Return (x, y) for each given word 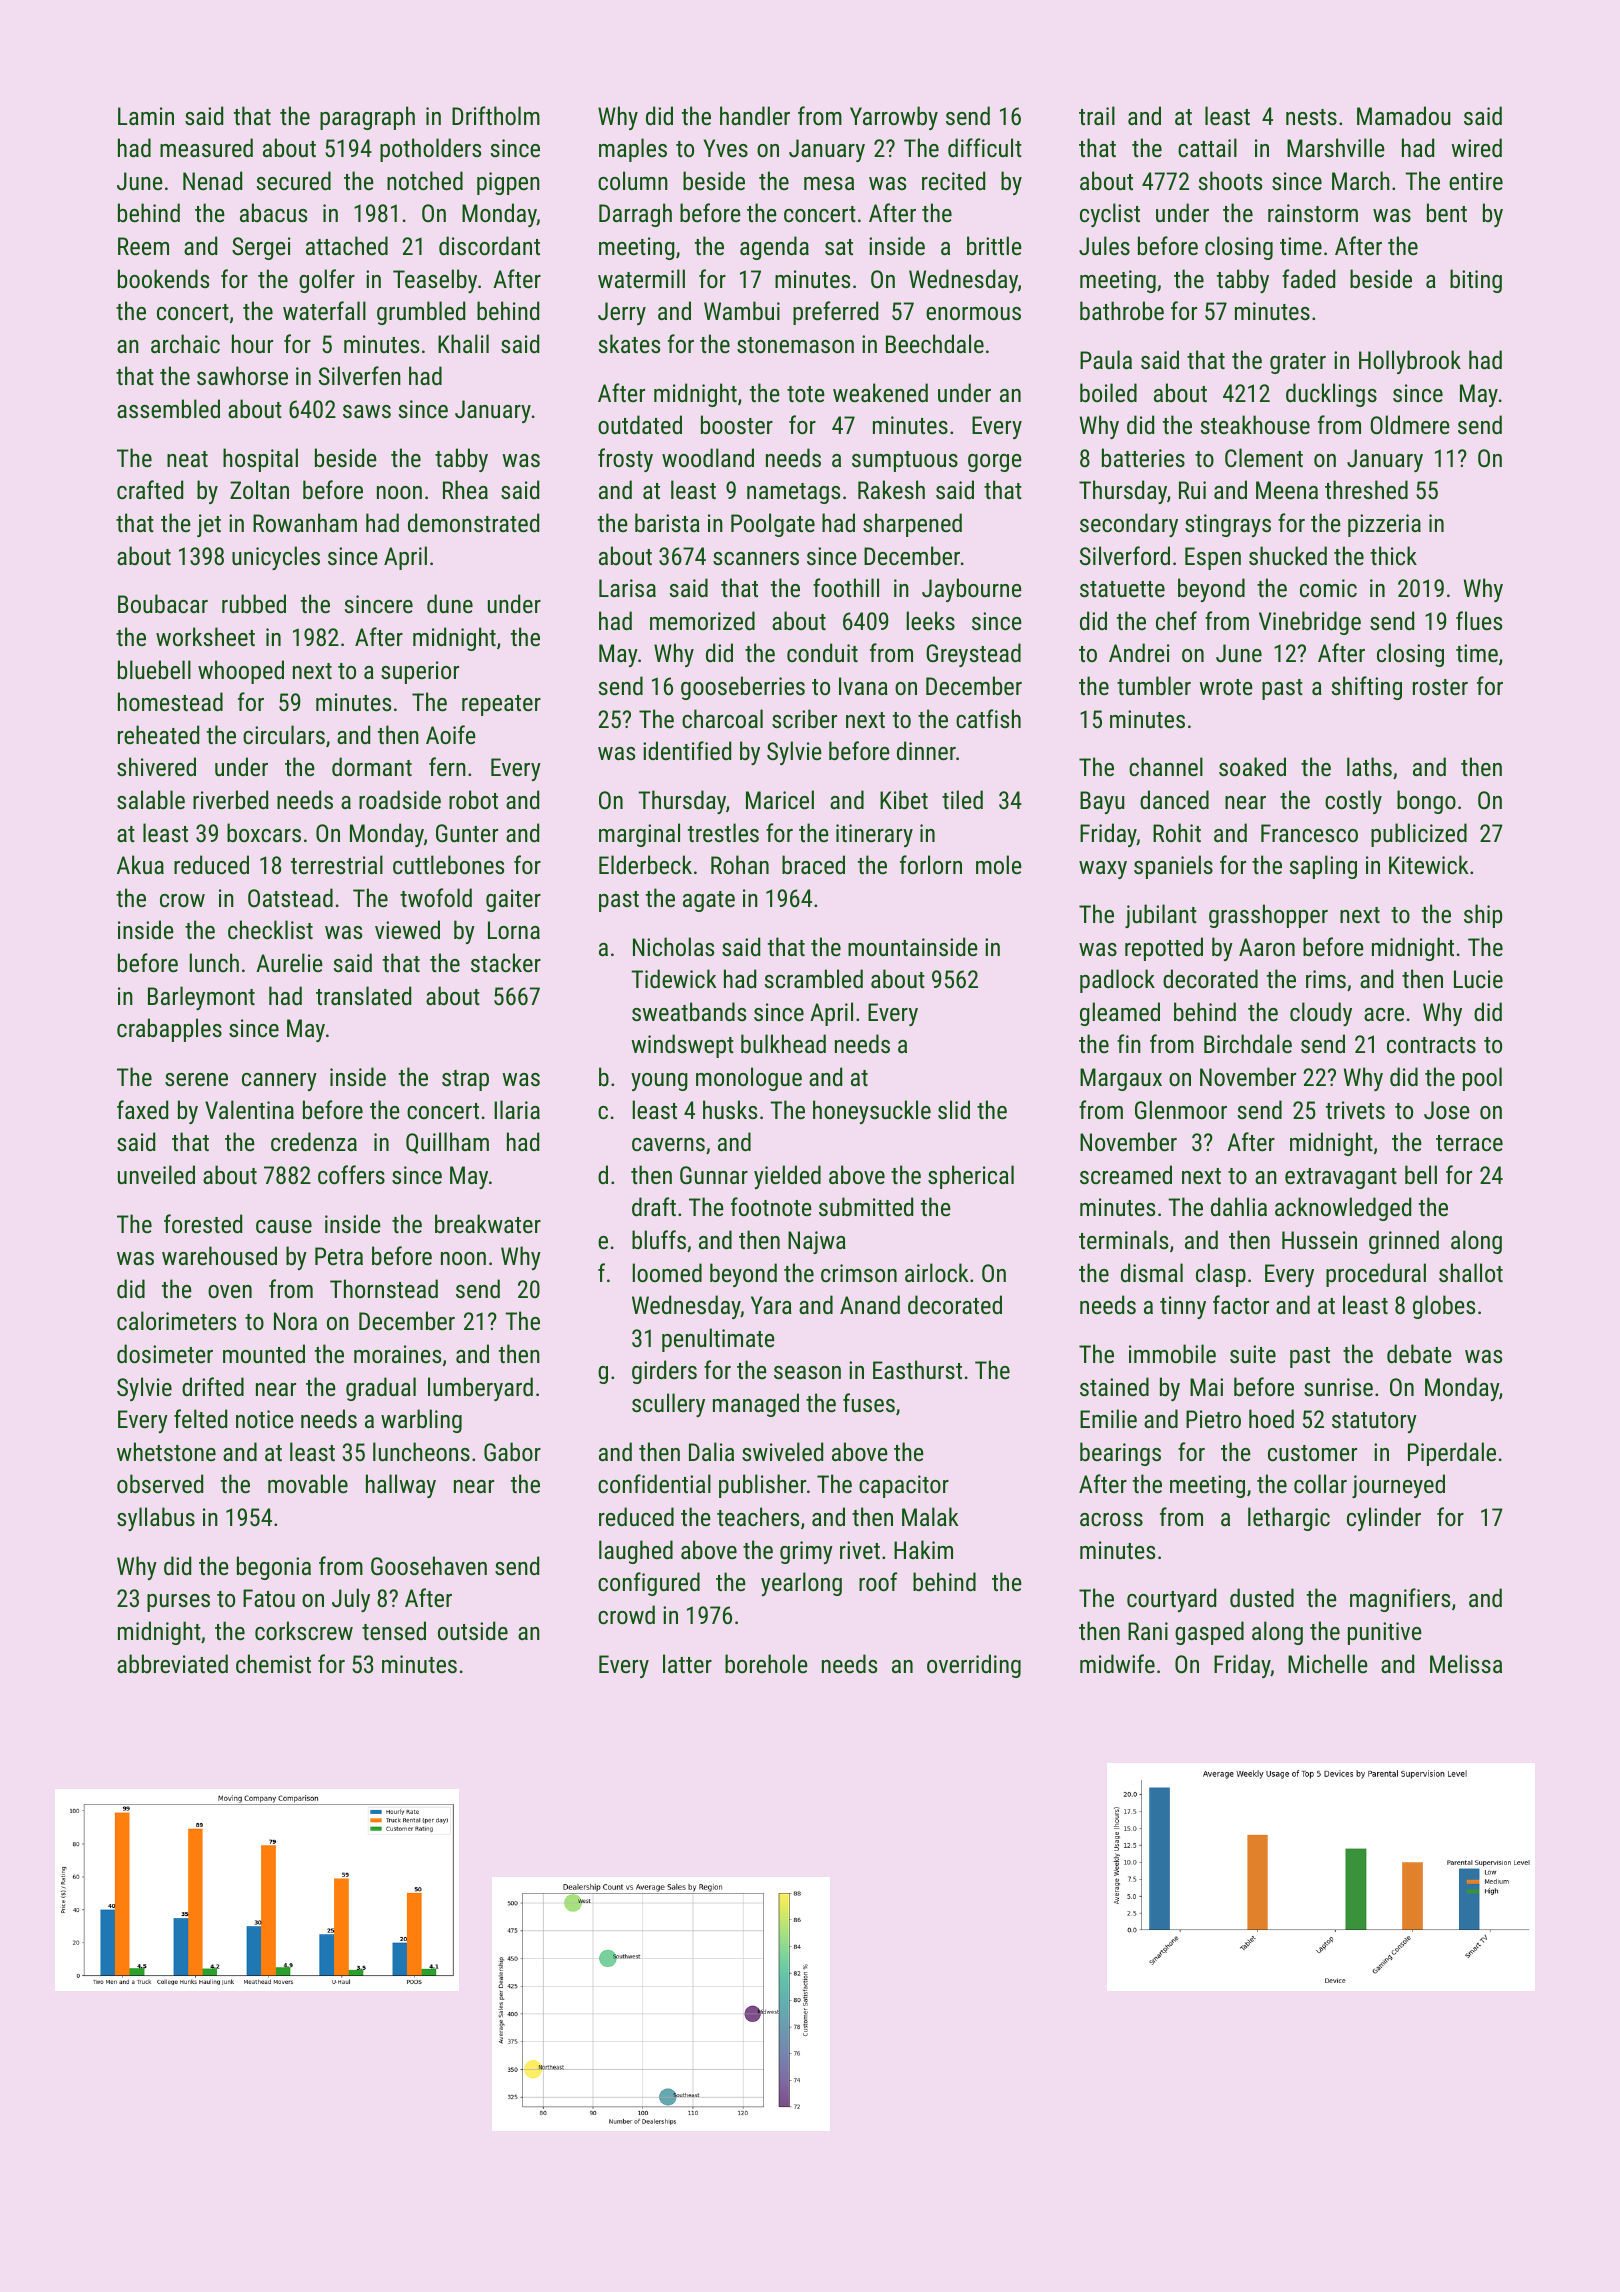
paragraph (367, 118)
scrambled (814, 978)
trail (1097, 115)
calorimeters (176, 1320)
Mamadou (1404, 115)
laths (1369, 766)
